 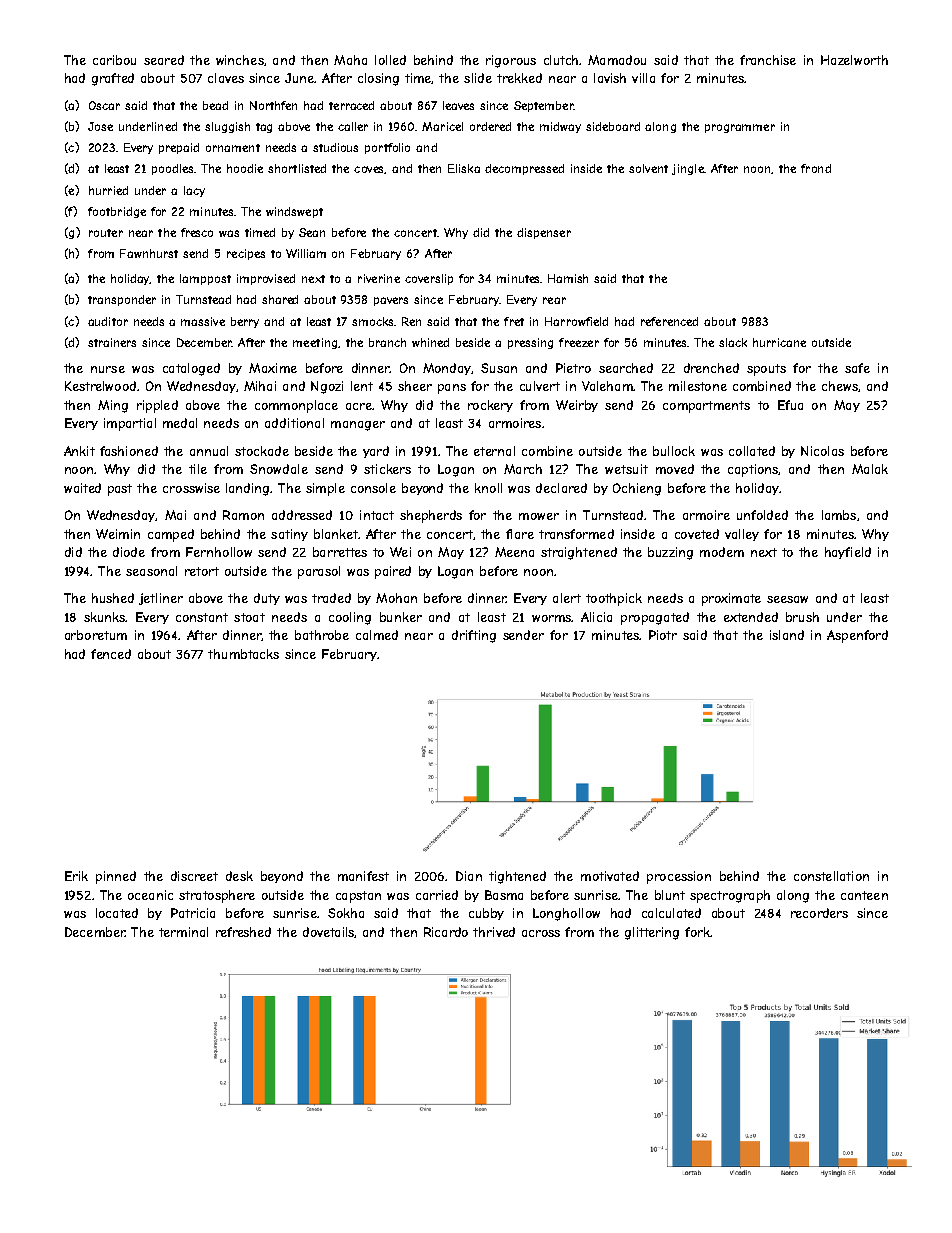 What do you see at coordinates (494, 932) in the image?
I see `thrived` at bounding box center [494, 932].
